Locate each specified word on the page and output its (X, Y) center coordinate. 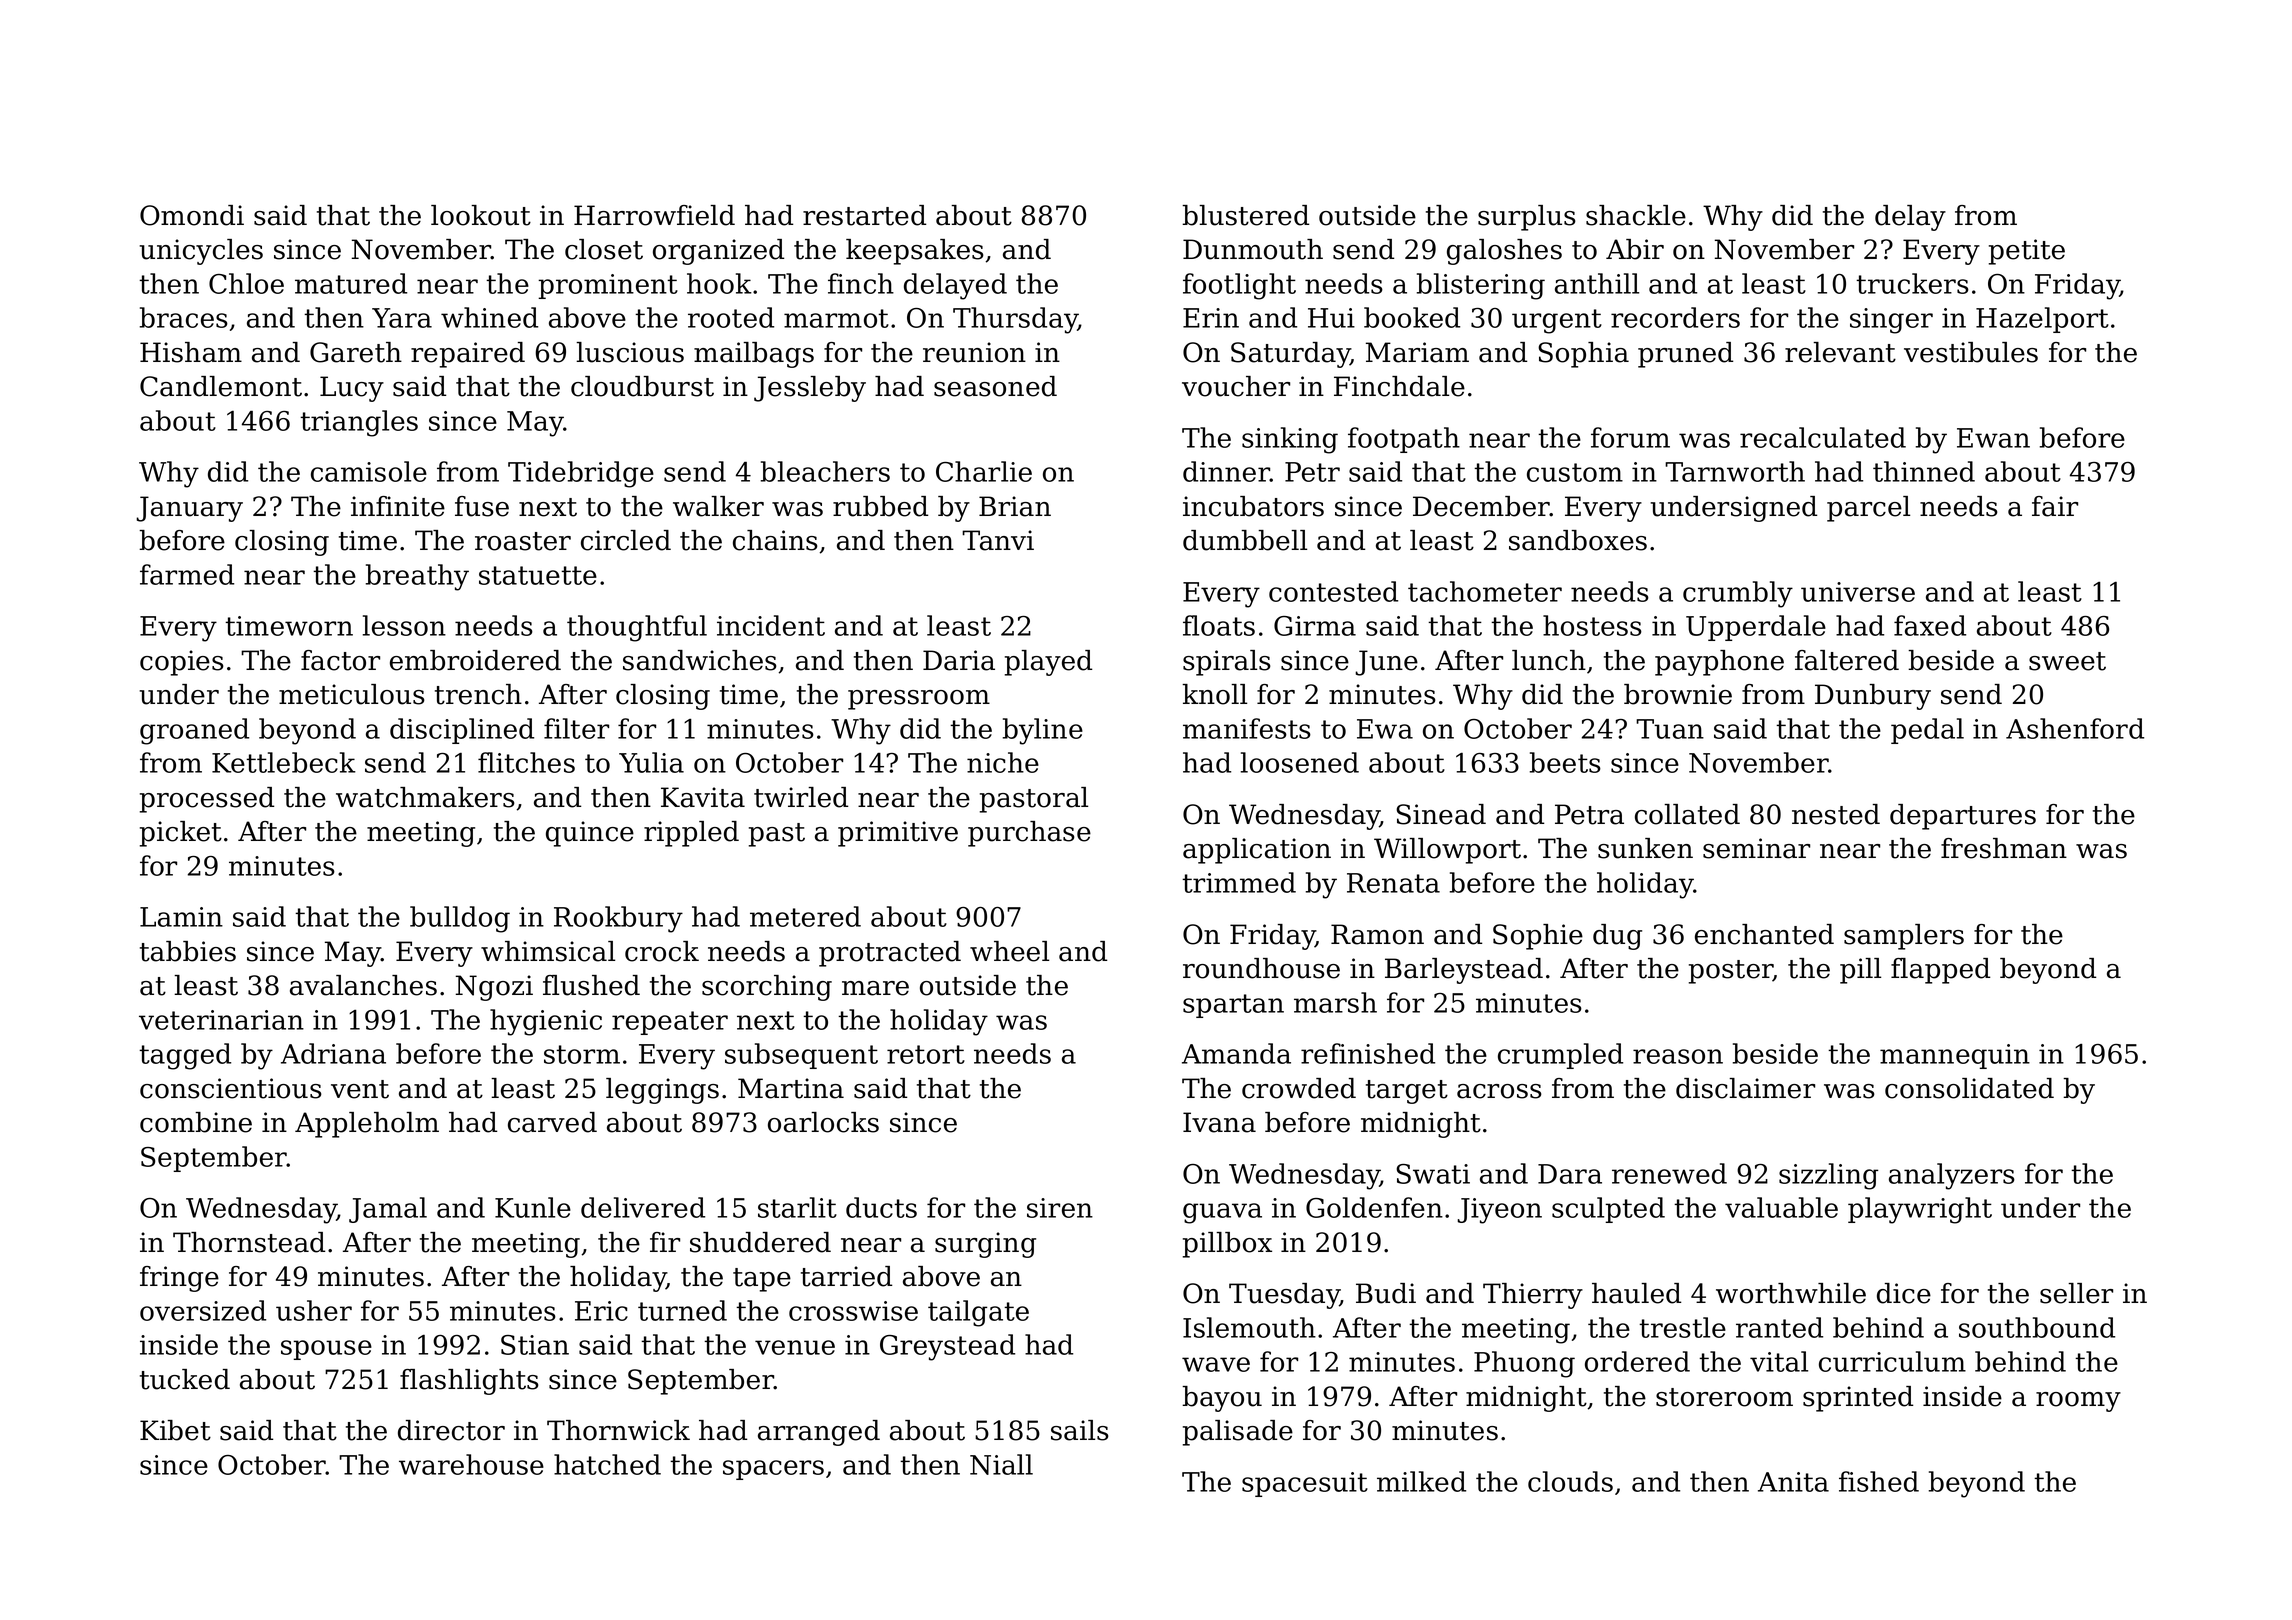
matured (351, 283)
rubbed (880, 506)
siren (1060, 1208)
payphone (1719, 663)
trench (478, 694)
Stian (535, 1345)
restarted (864, 215)
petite (2027, 252)
